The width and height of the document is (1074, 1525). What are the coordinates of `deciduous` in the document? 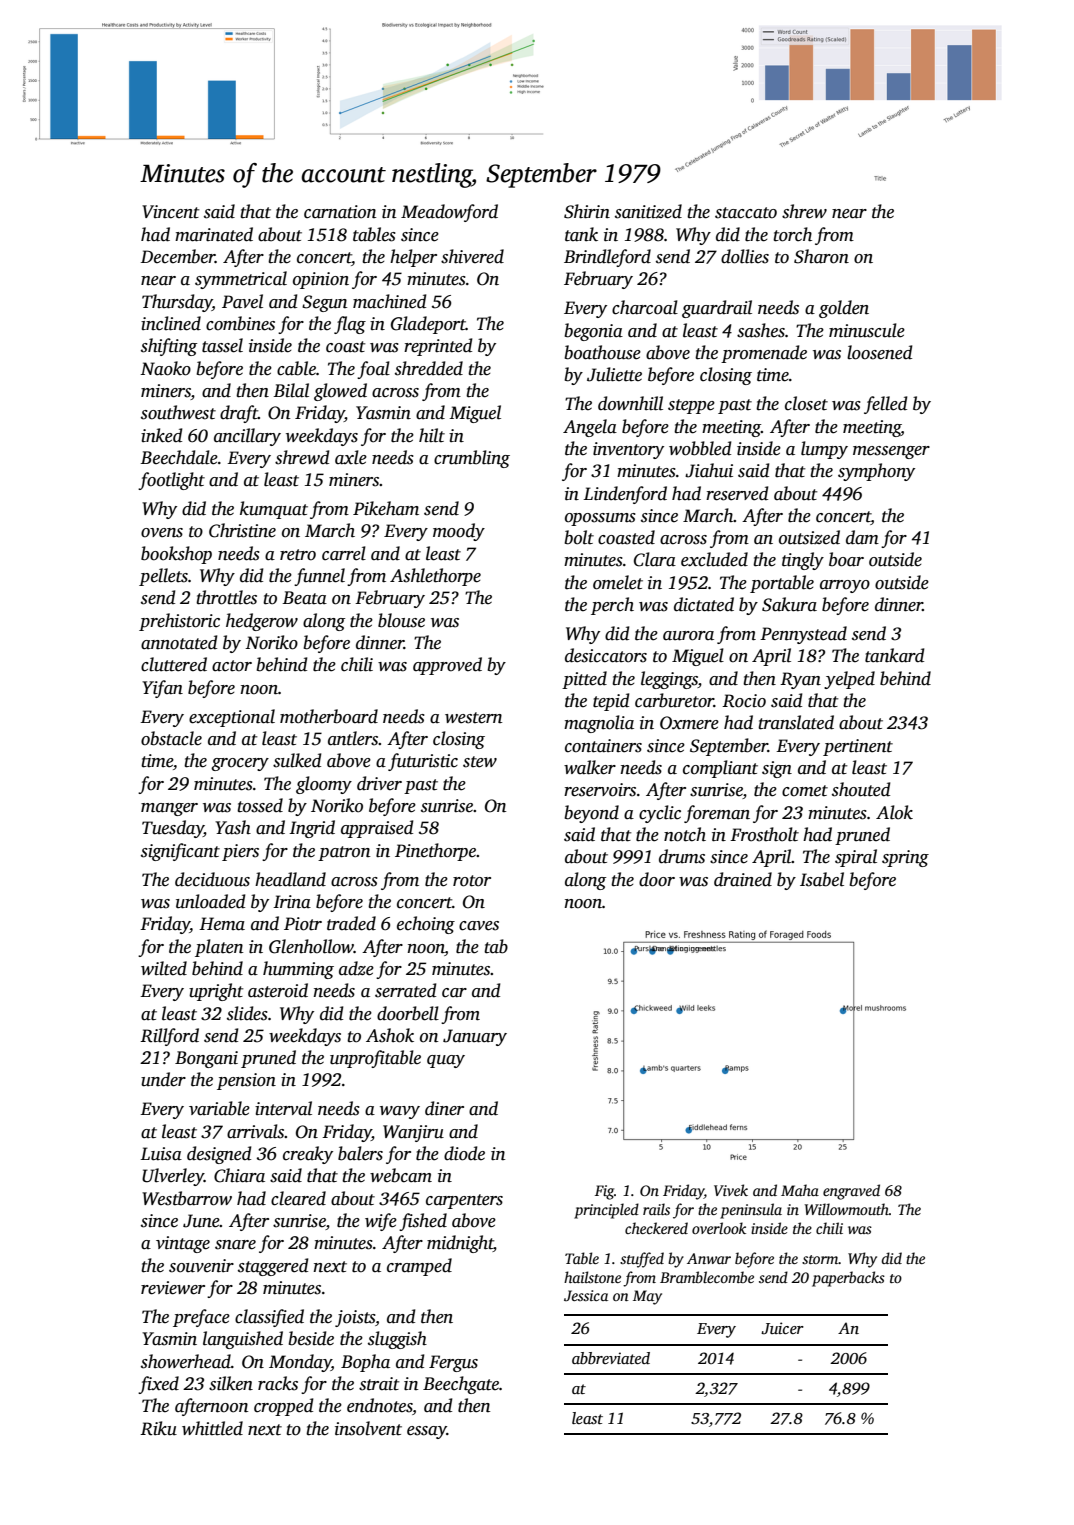 It's located at (212, 879).
